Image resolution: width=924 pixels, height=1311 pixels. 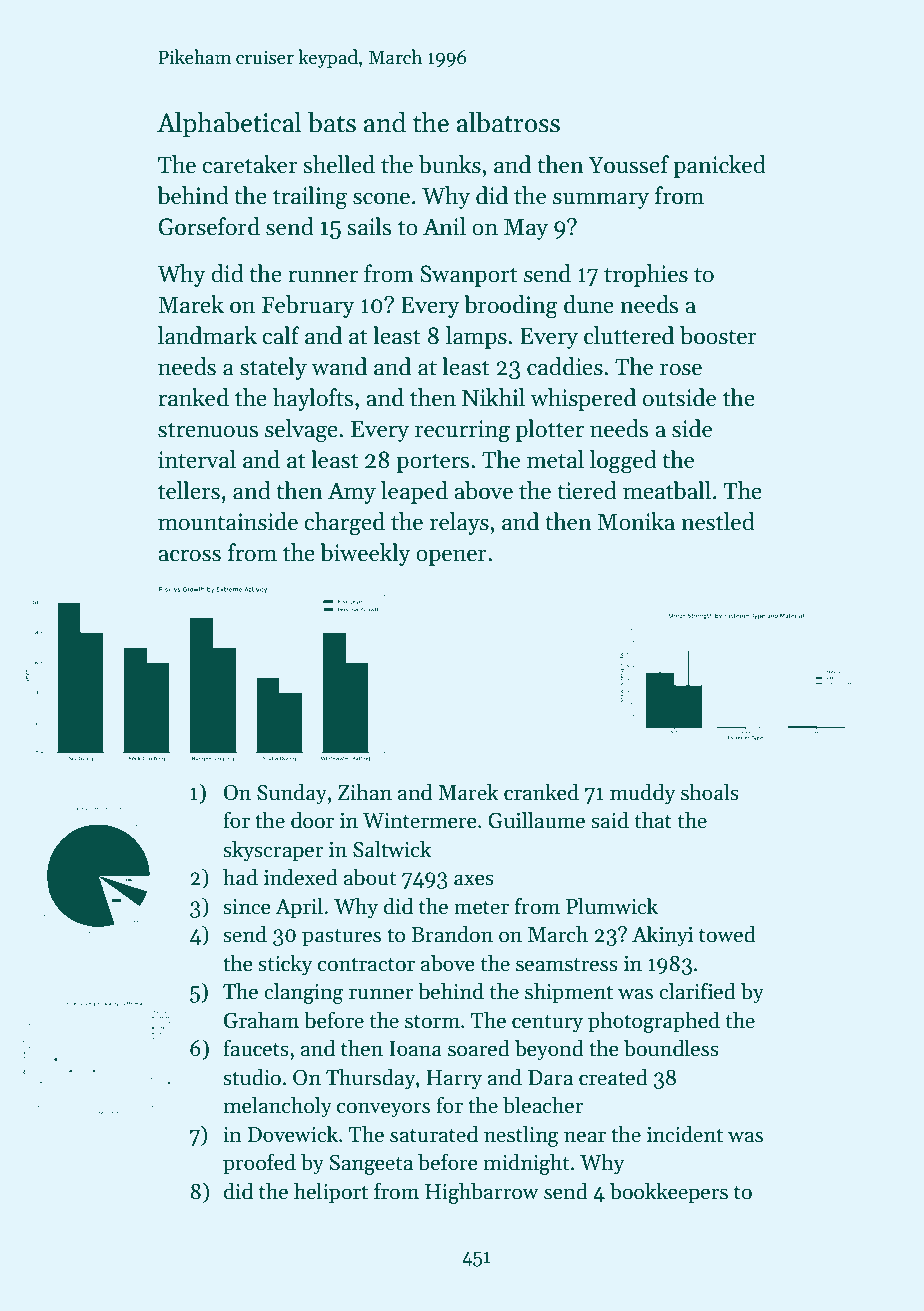 I want to click on shoals, so click(x=710, y=792).
